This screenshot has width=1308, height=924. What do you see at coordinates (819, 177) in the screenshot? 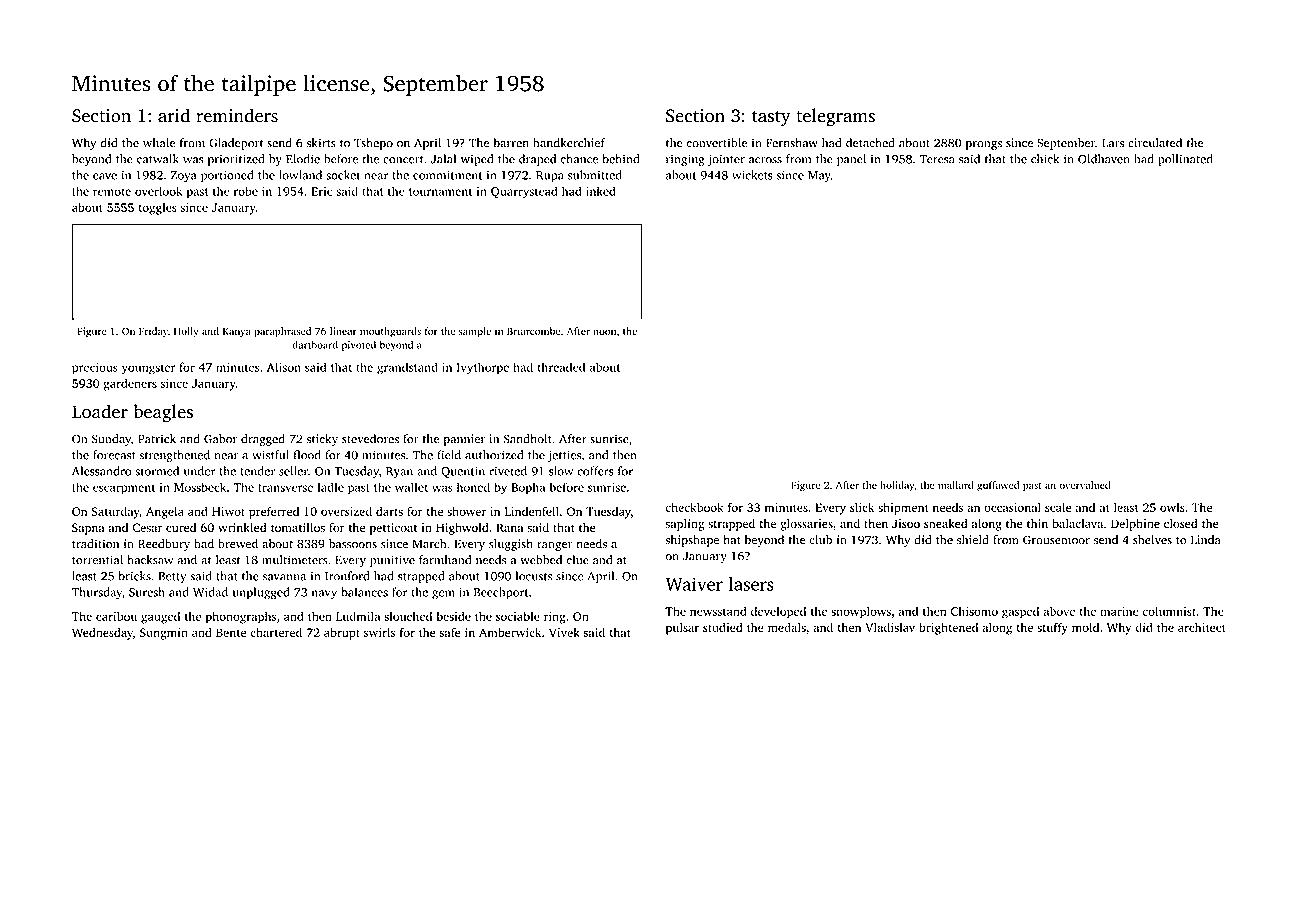
I see `May` at bounding box center [819, 177].
